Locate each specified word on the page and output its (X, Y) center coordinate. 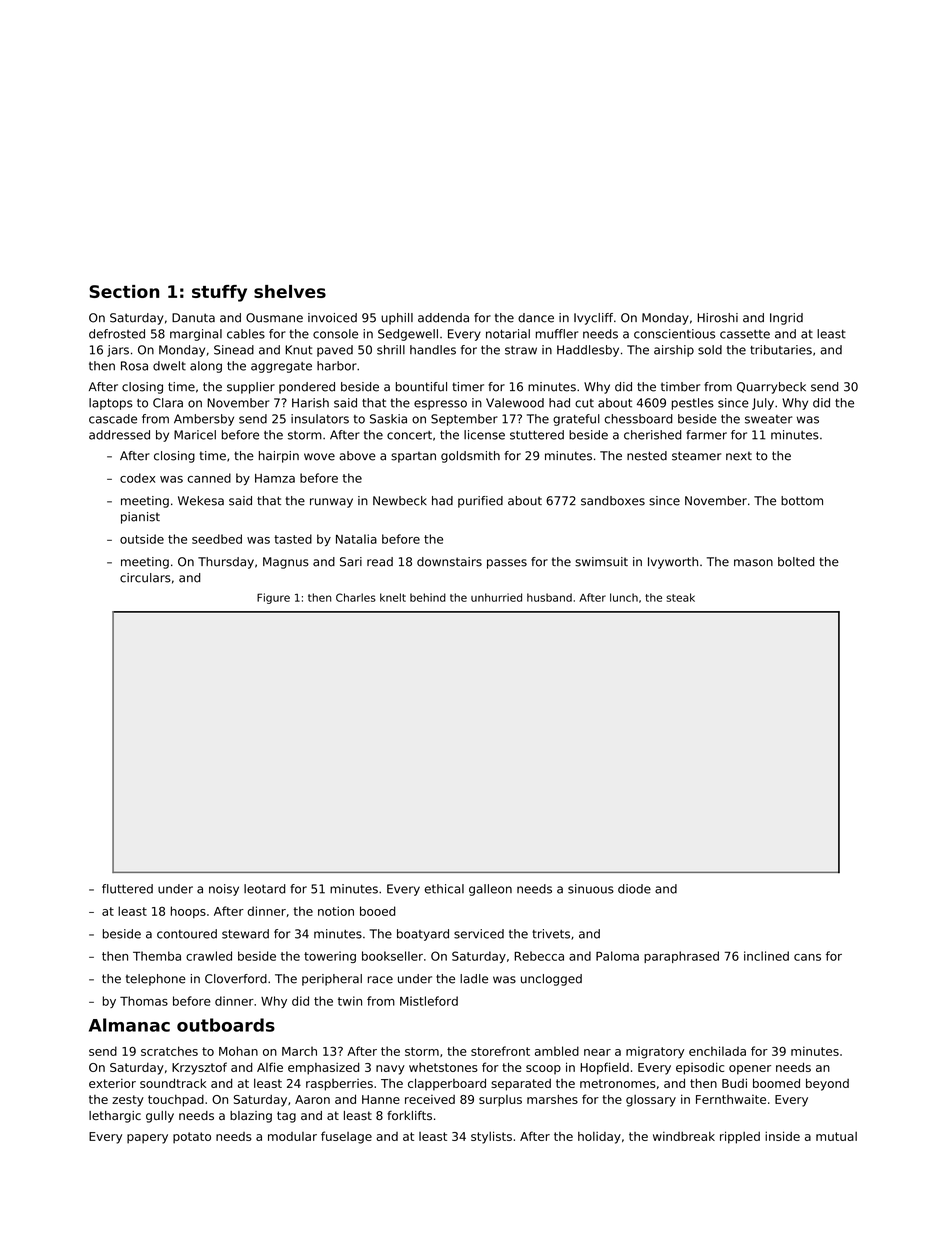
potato (192, 1138)
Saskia (388, 419)
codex (137, 478)
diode (634, 889)
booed (378, 911)
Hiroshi (717, 318)
